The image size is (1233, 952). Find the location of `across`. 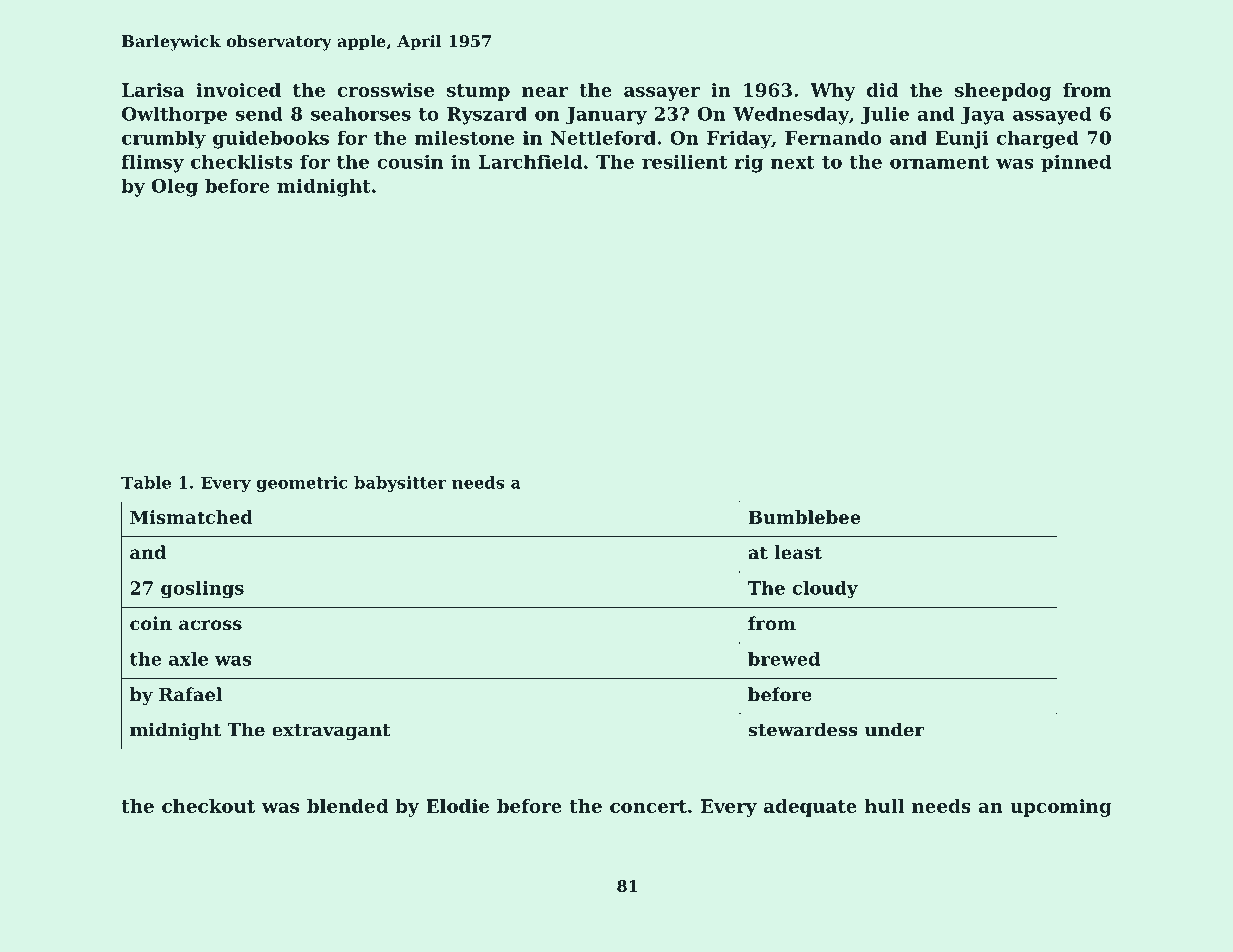

across is located at coordinates (210, 625).
